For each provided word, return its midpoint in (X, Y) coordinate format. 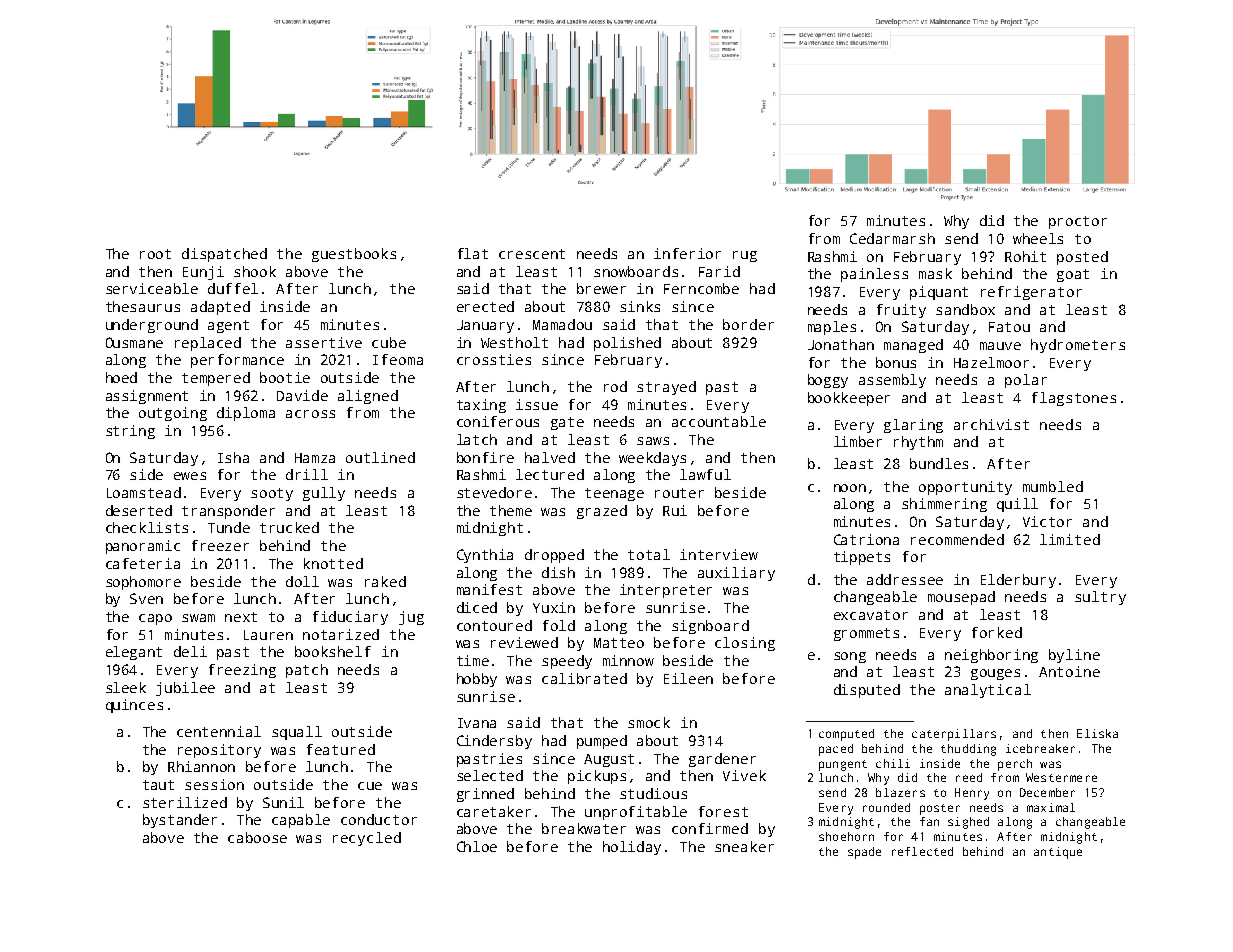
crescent (532, 254)
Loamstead (144, 492)
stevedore (494, 492)
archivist (991, 424)
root (155, 254)
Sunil (283, 802)
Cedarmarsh (892, 238)
